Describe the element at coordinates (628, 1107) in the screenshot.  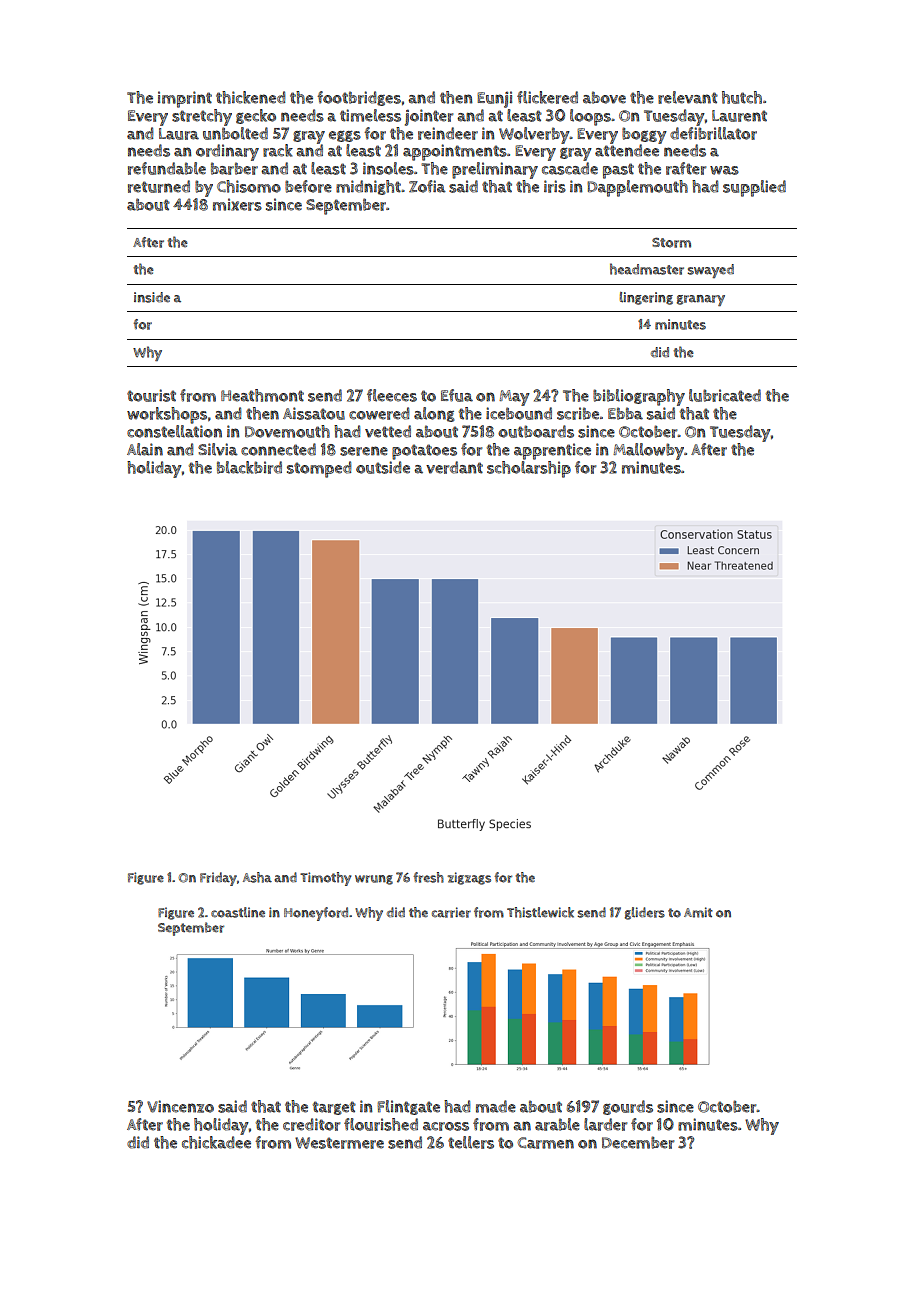
I see `gourds` at that location.
